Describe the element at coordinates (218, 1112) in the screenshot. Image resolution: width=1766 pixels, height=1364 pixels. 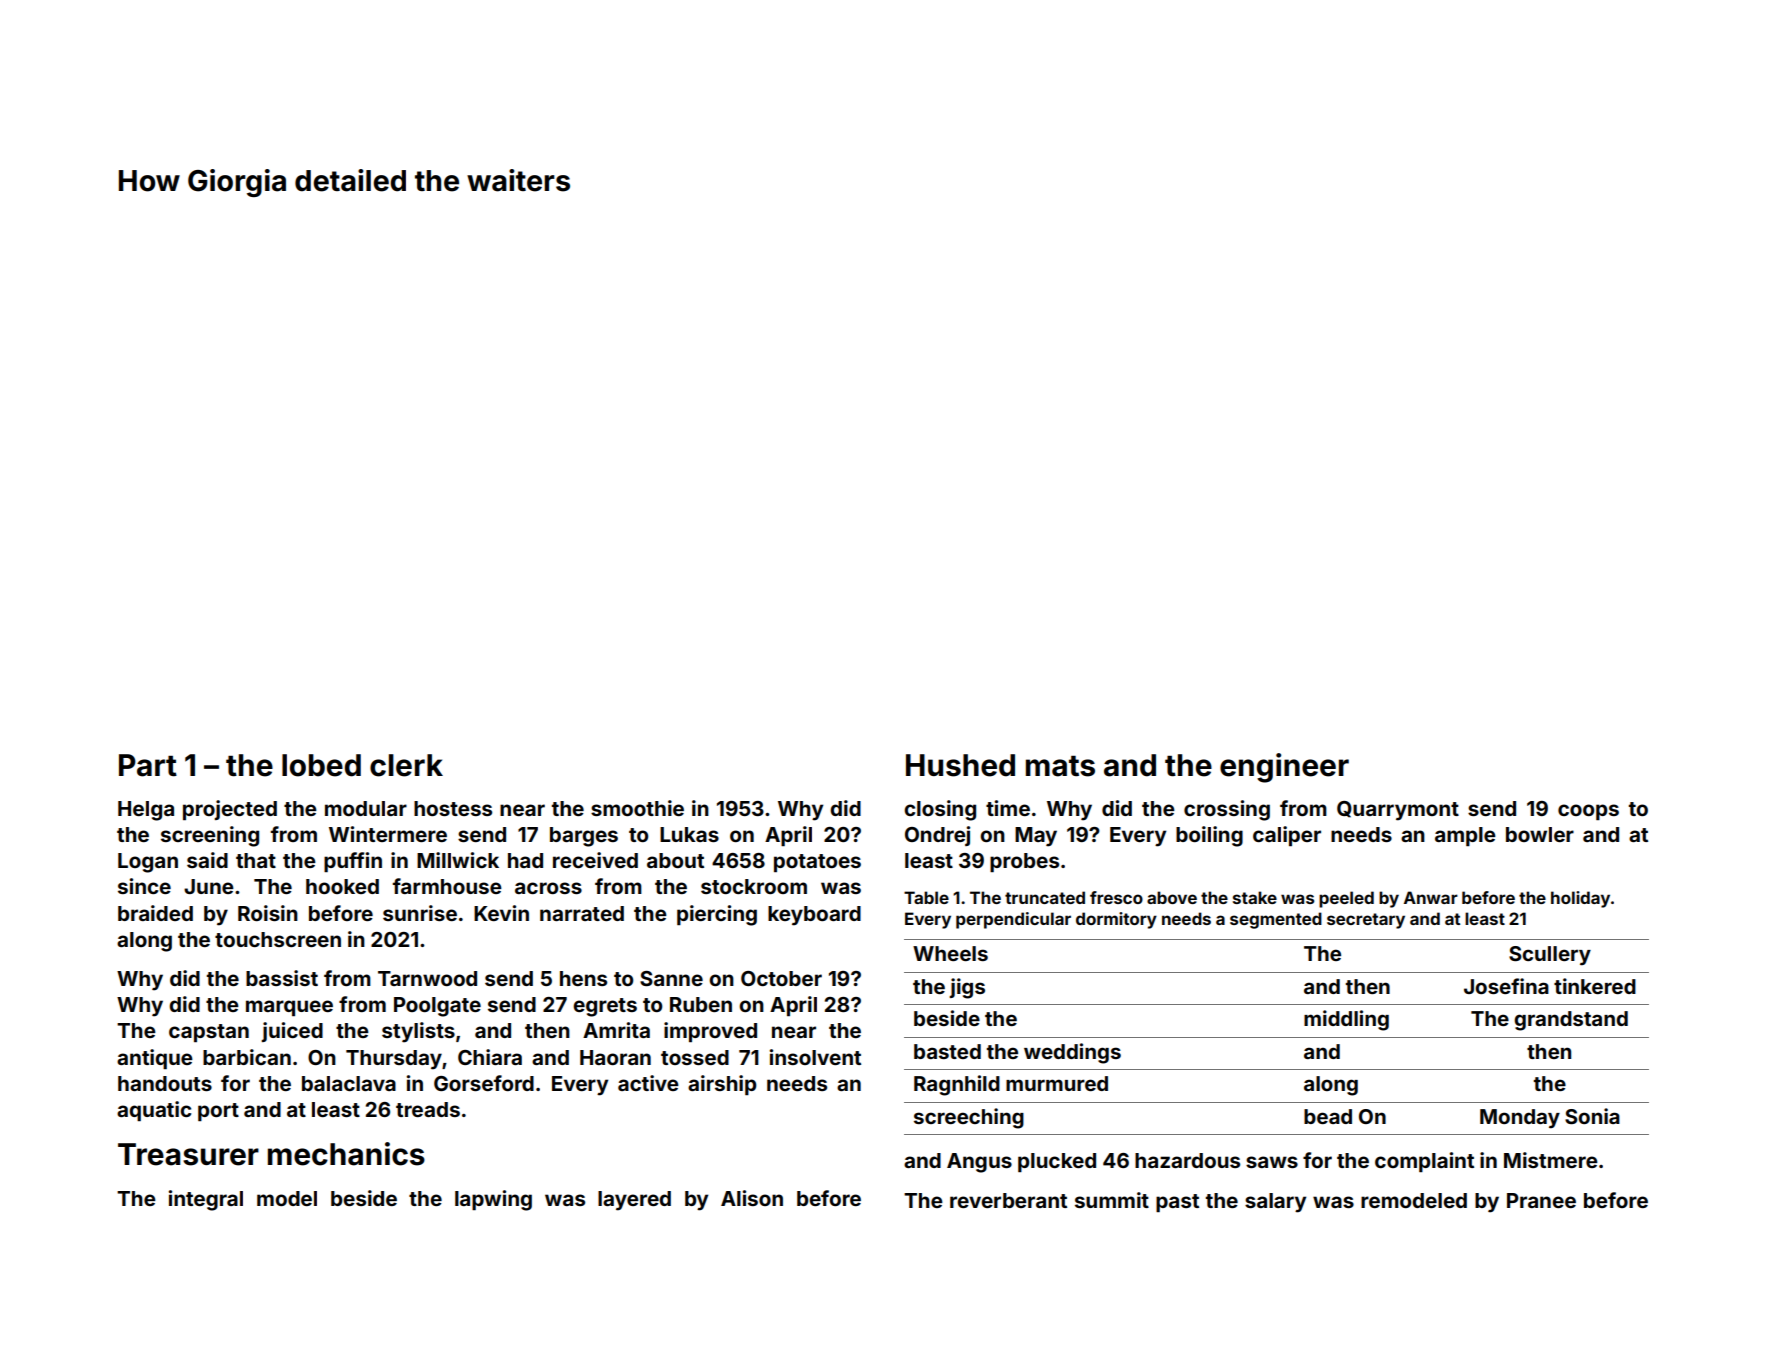
I see `port` at that location.
